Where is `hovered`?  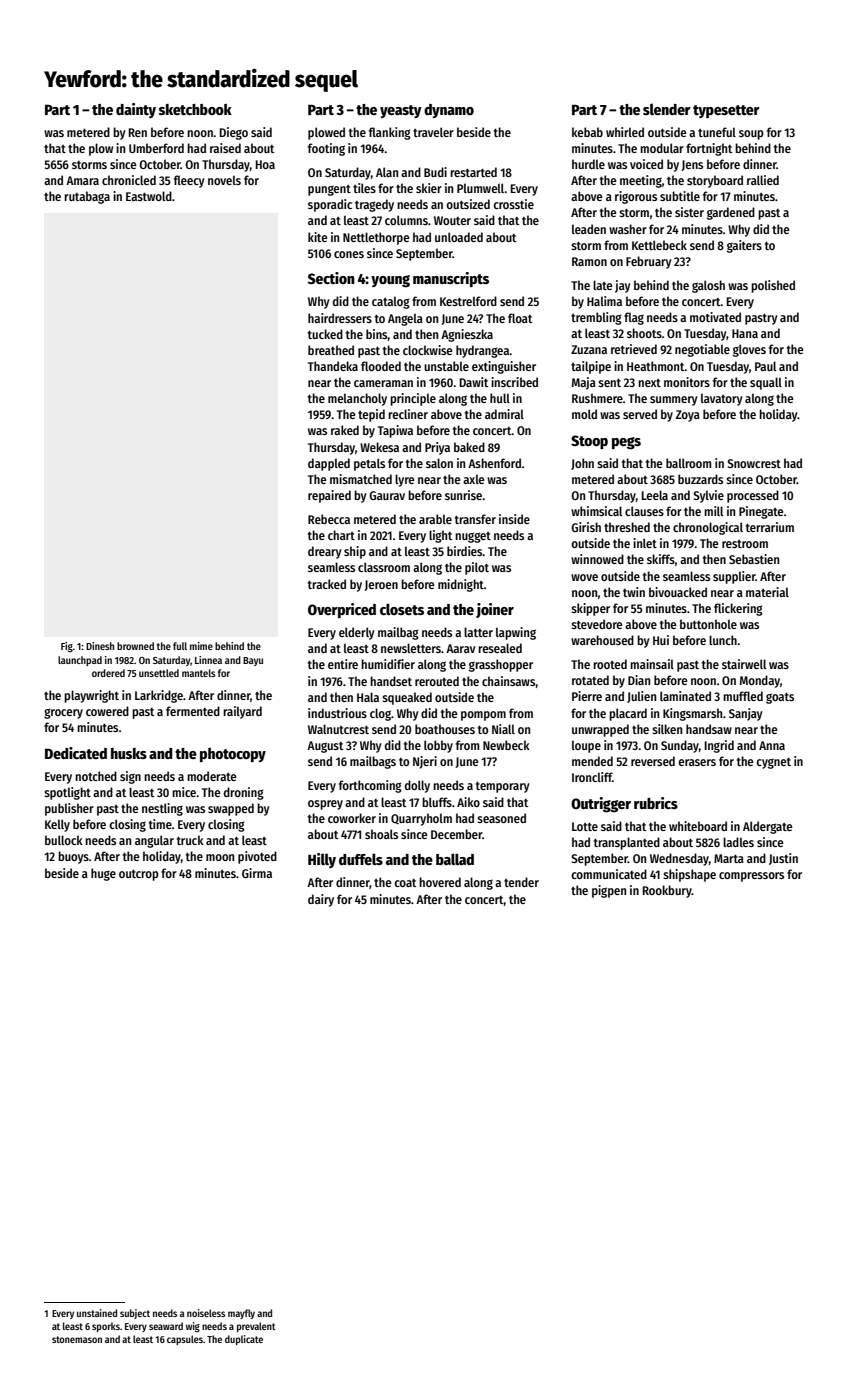 hovered is located at coordinates (440, 882).
